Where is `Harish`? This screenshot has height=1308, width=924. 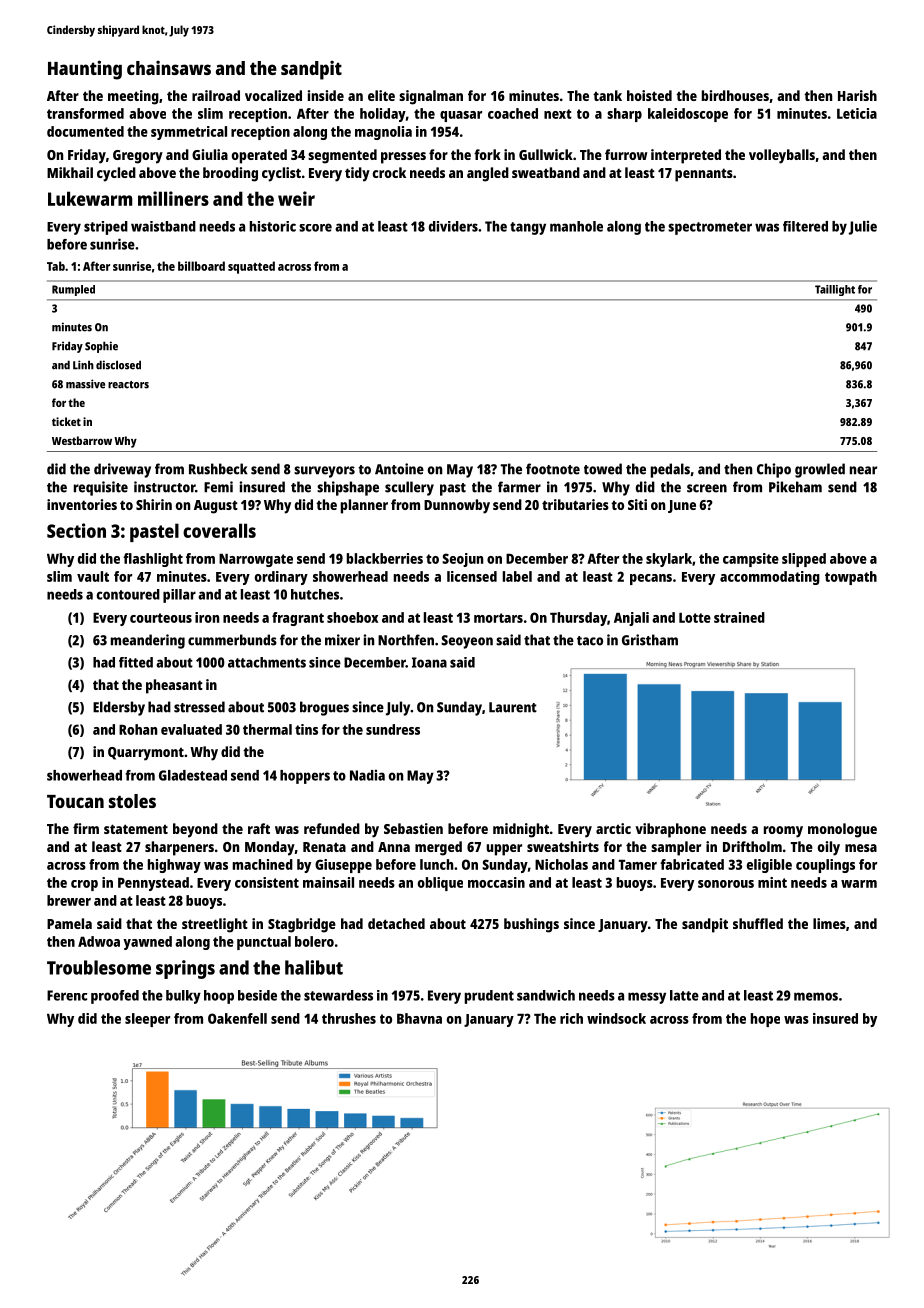 Harish is located at coordinates (857, 95).
